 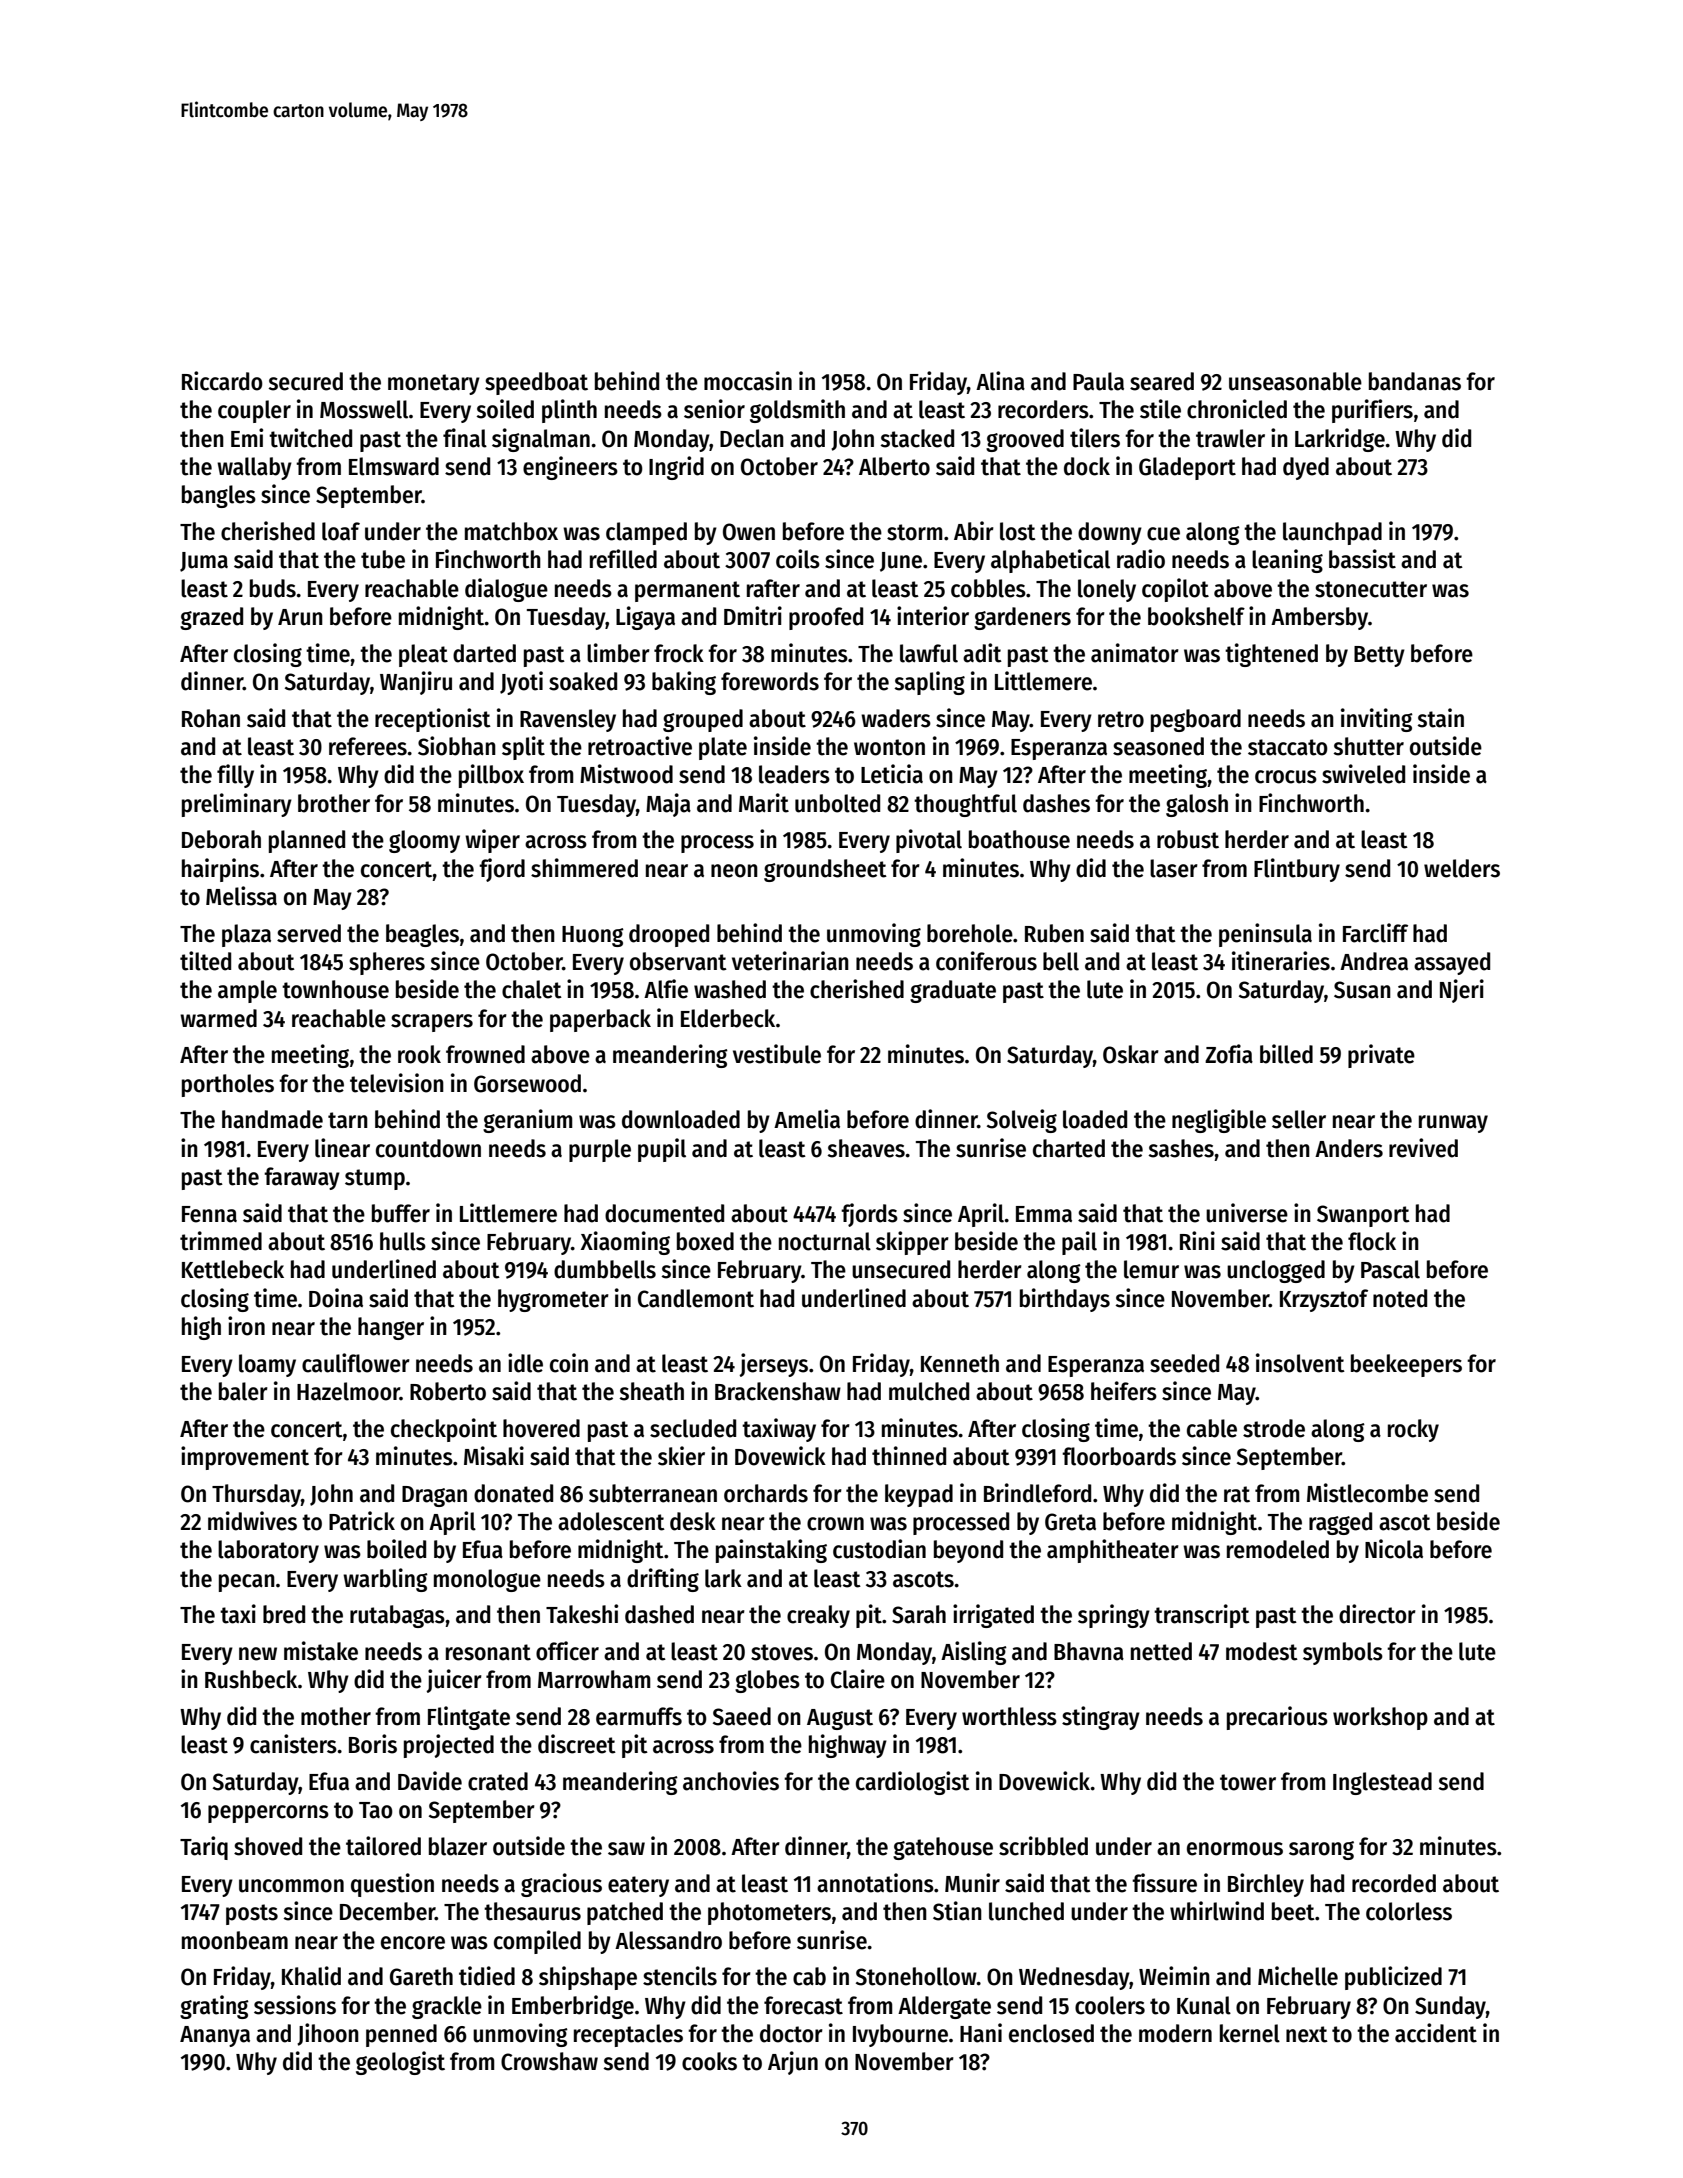 What do you see at coordinates (1113, 1551) in the image?
I see `amphitheater` at bounding box center [1113, 1551].
